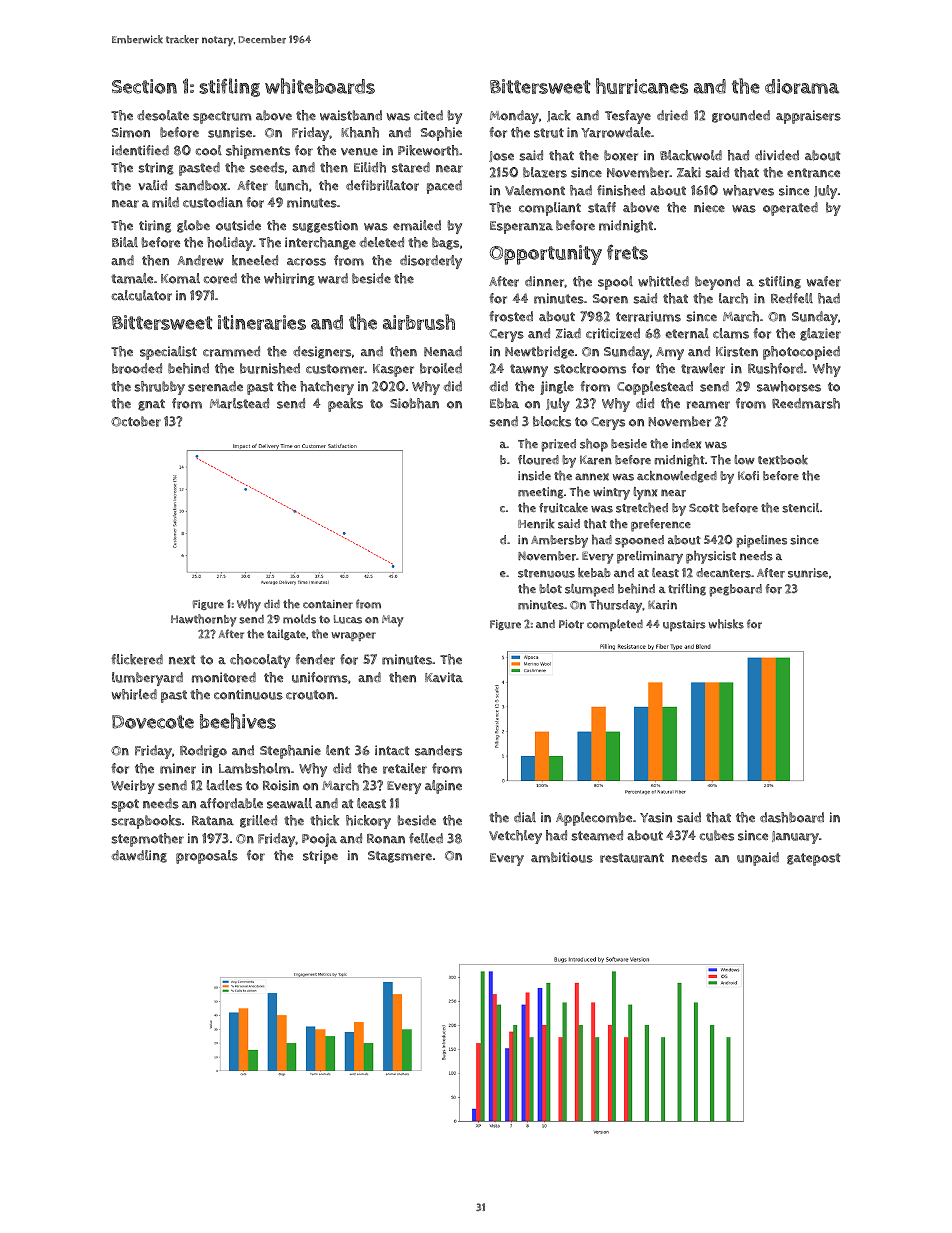  What do you see at coordinates (594, 819) in the screenshot?
I see `Applecombe` at bounding box center [594, 819].
